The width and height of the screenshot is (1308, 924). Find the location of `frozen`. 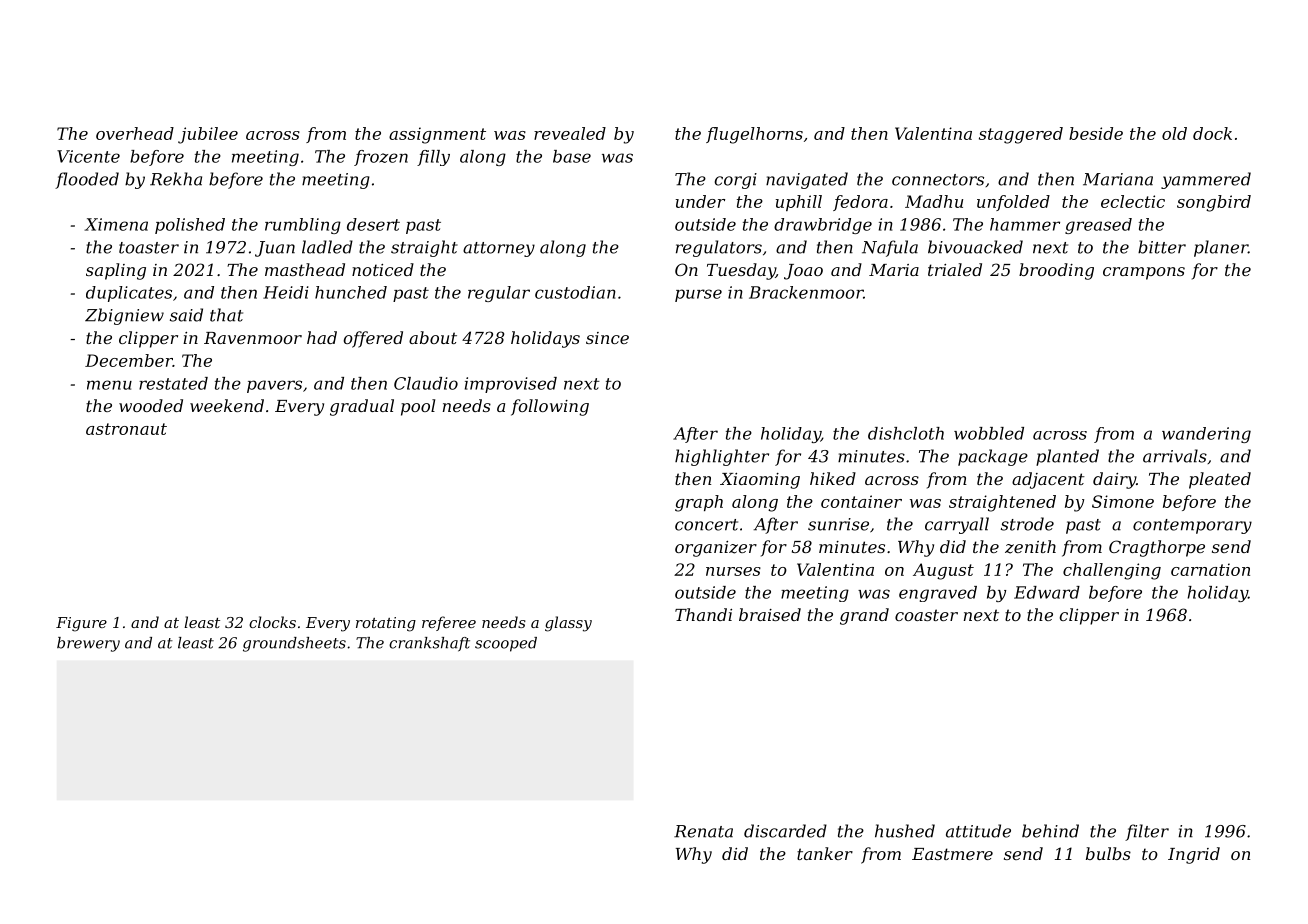

frozen is located at coordinates (381, 158).
